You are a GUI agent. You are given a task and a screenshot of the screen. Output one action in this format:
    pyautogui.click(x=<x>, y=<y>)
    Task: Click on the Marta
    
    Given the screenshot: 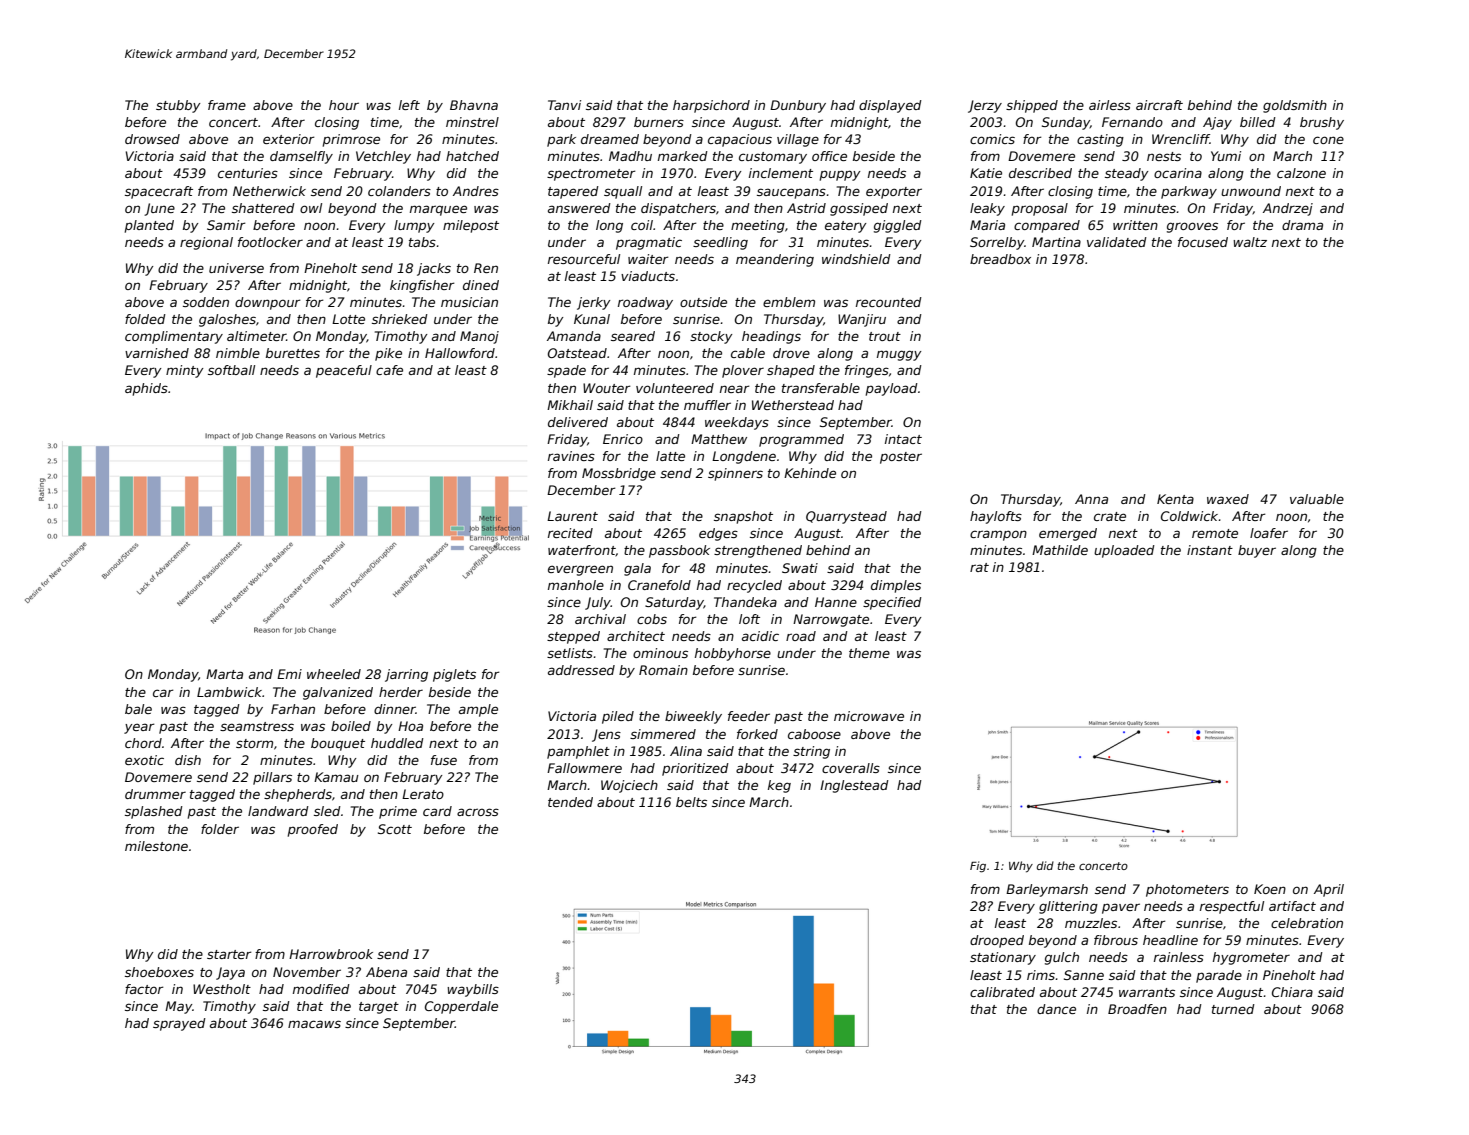 What is the action you would take?
    pyautogui.click(x=224, y=674)
